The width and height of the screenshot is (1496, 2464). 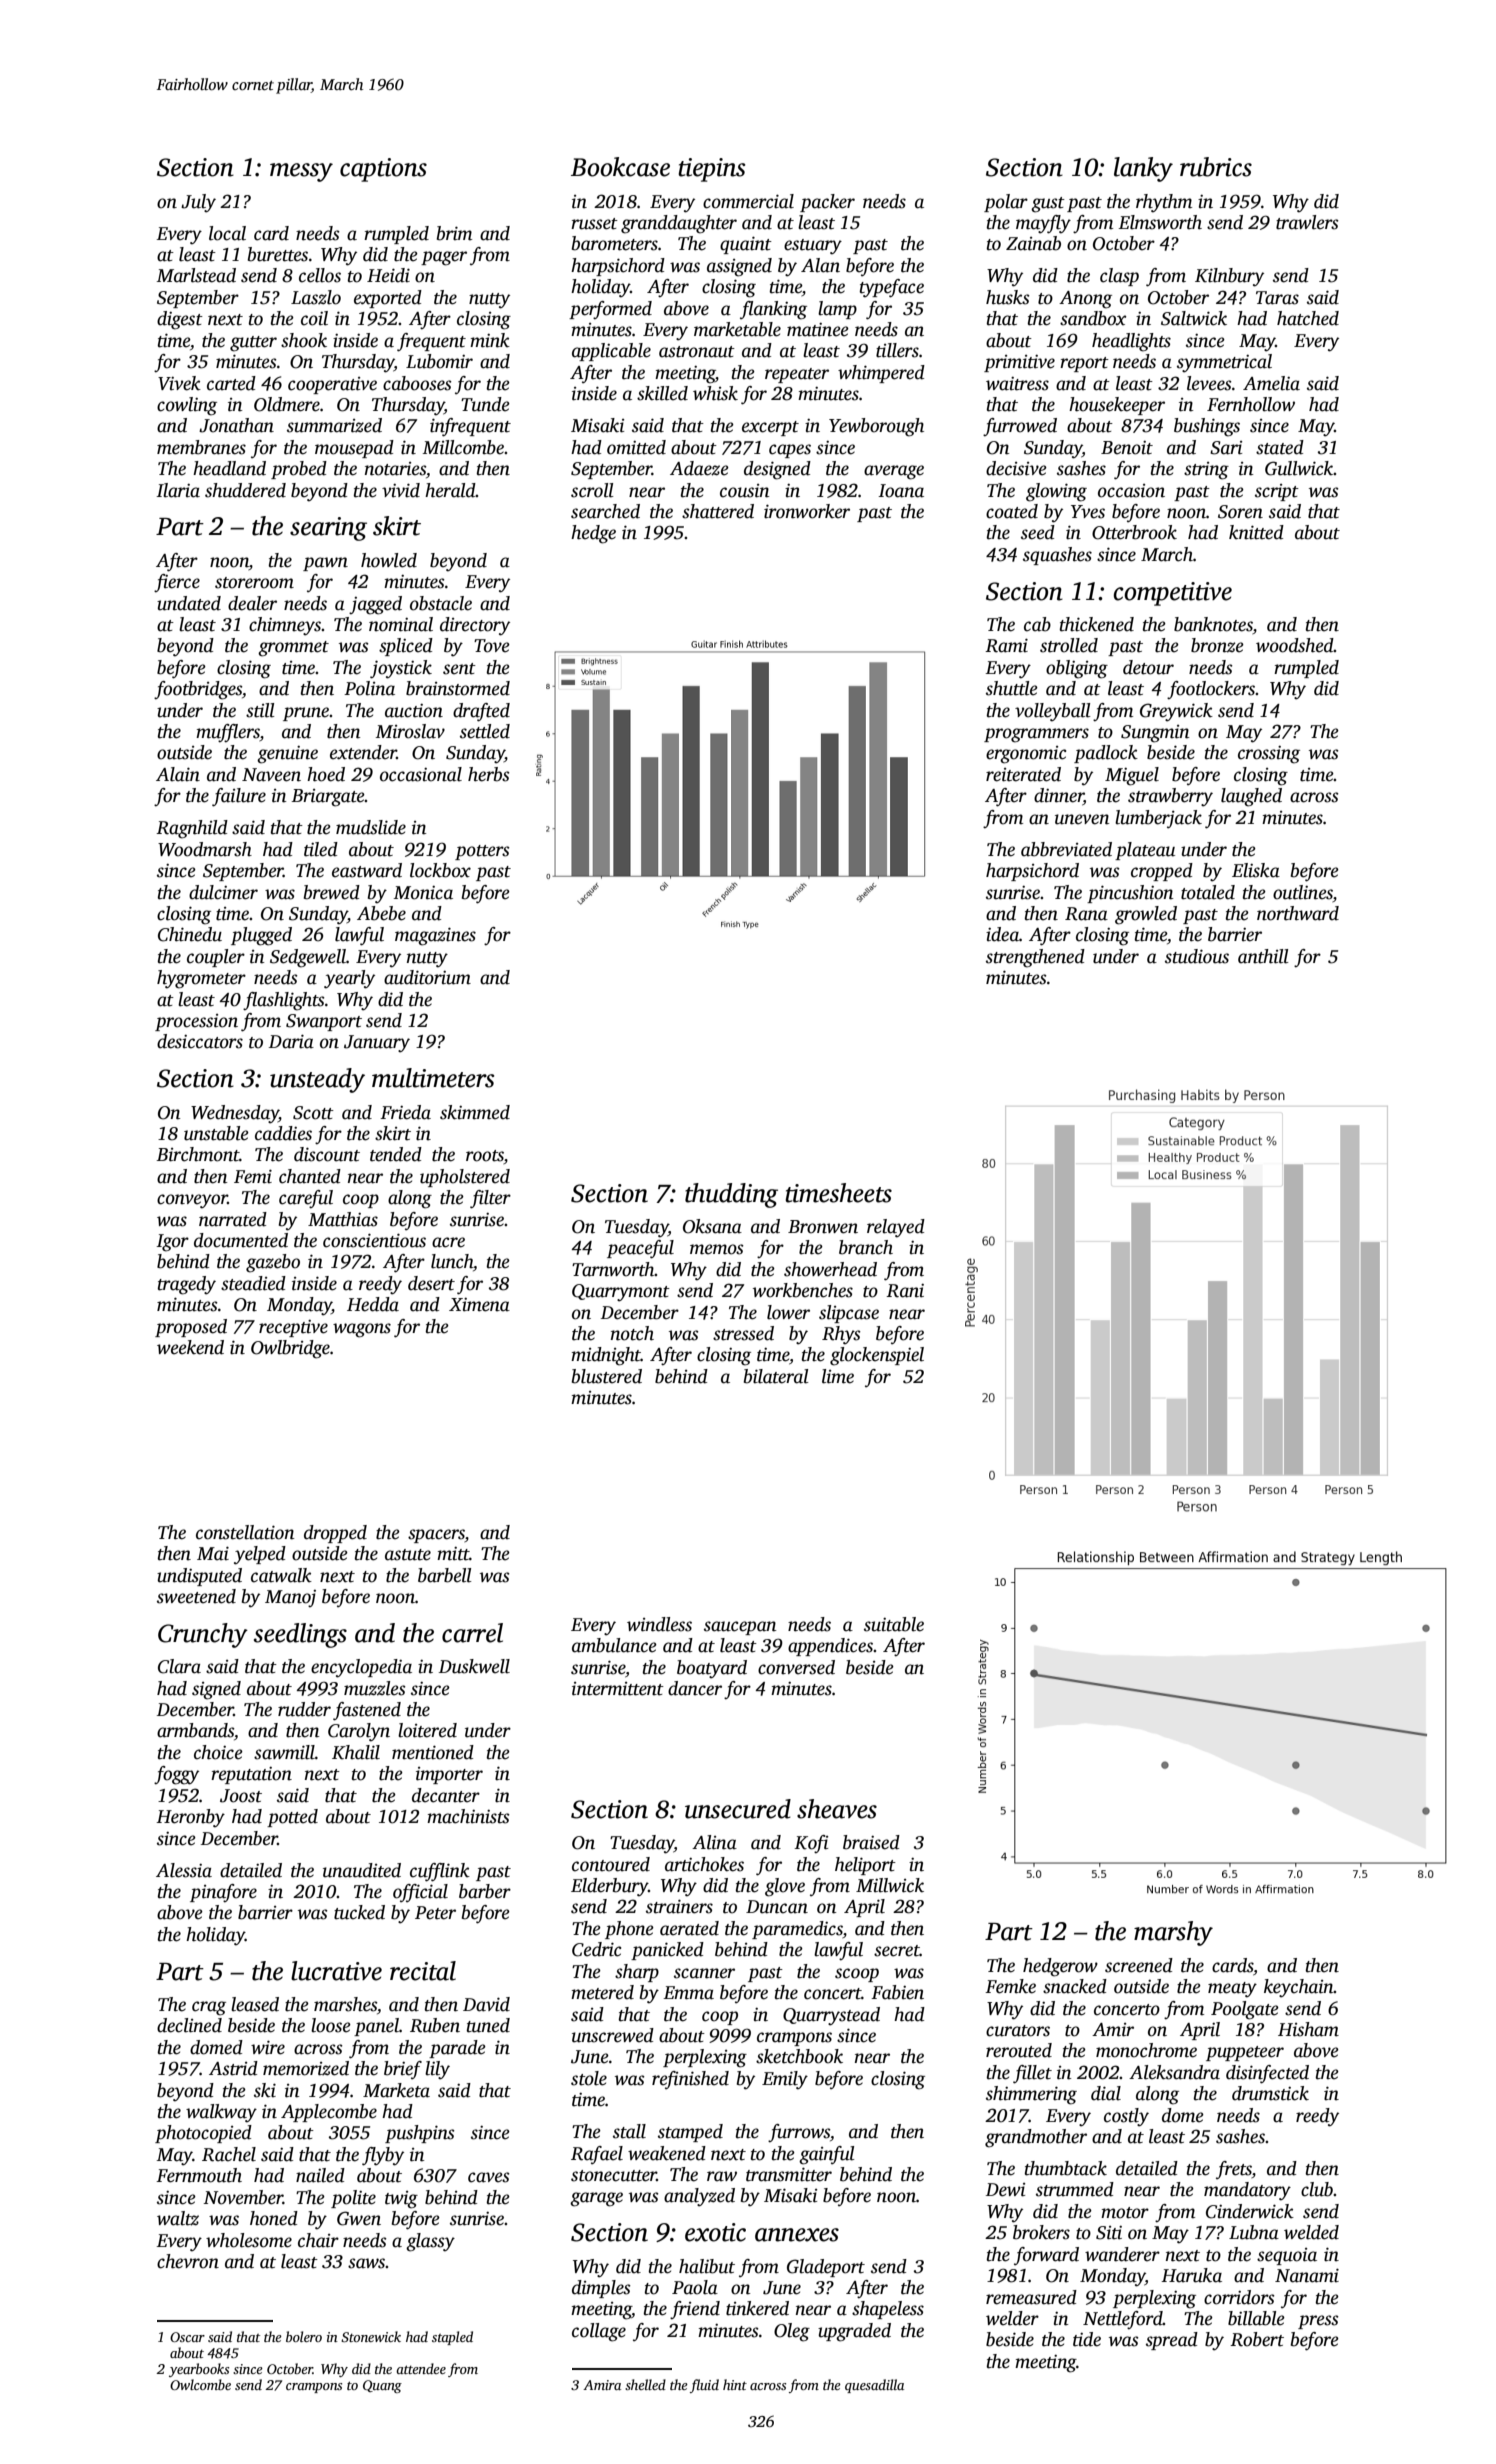 I want to click on Birchmont, so click(x=197, y=1154).
